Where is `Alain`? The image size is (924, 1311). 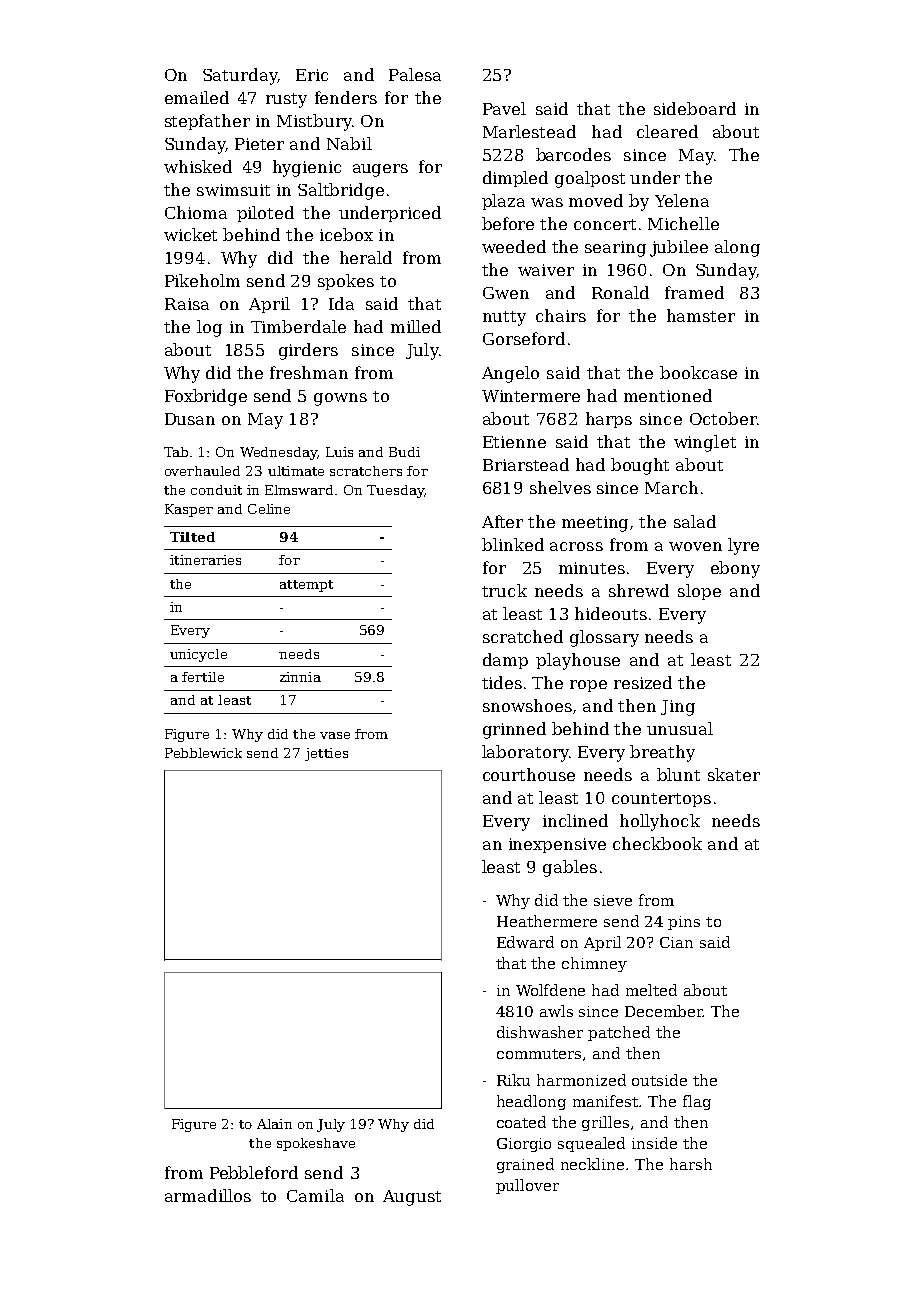
Alain is located at coordinates (274, 1124).
